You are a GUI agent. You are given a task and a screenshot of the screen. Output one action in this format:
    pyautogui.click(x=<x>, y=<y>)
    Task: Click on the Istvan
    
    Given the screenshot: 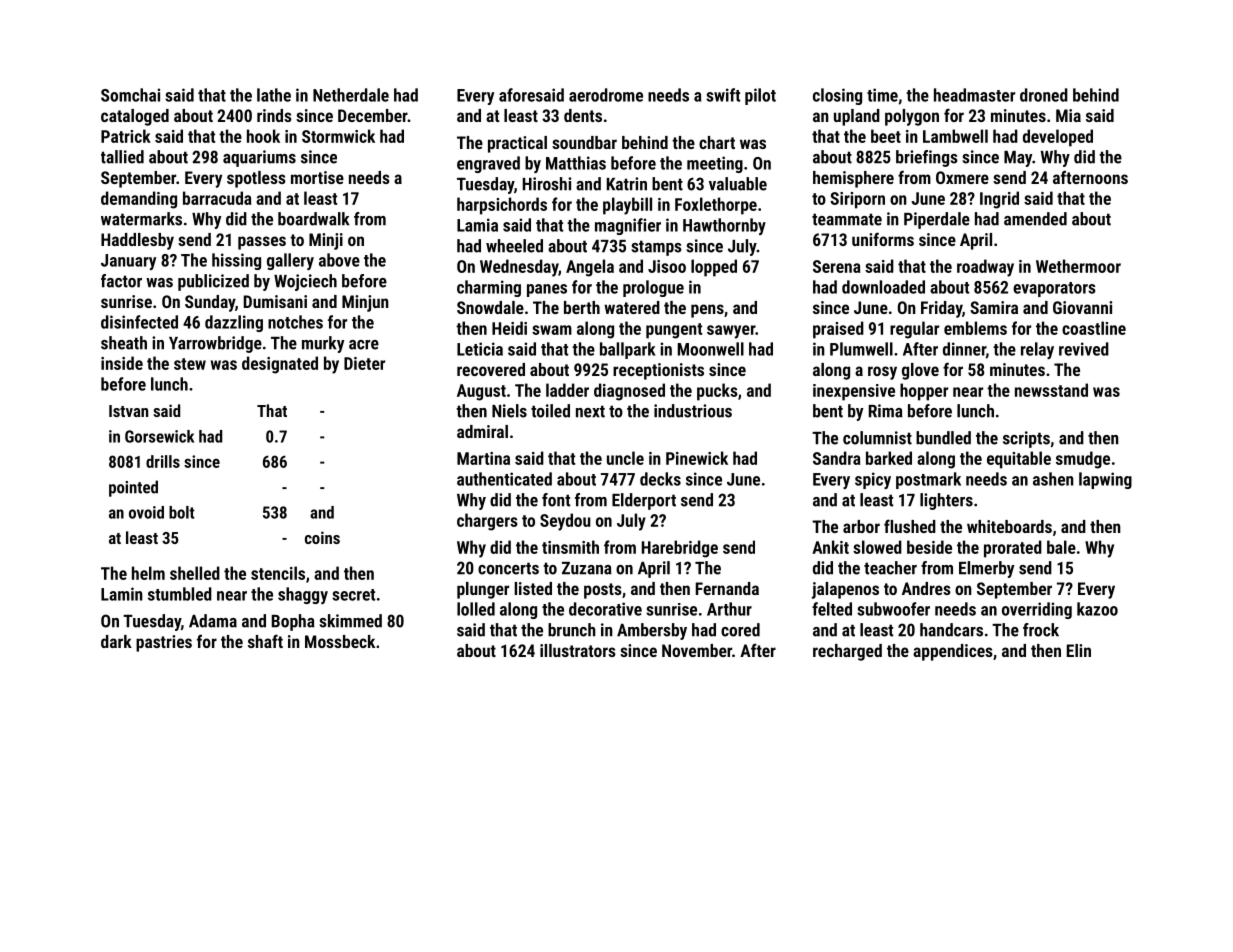 What is the action you would take?
    pyautogui.click(x=128, y=411)
